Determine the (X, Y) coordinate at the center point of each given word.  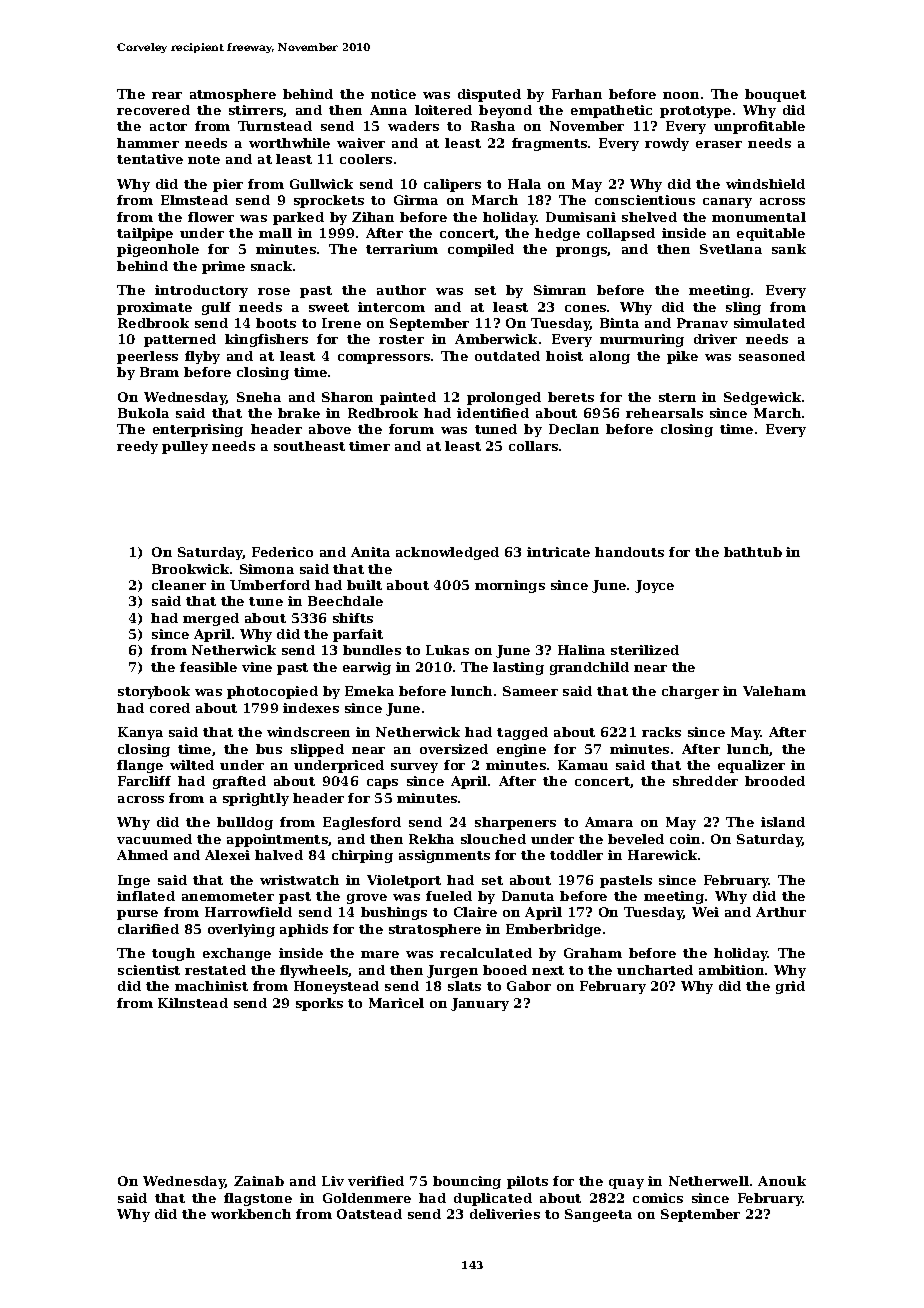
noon (681, 95)
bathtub (753, 552)
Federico (282, 552)
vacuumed (154, 839)
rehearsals (664, 413)
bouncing (467, 1182)
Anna (388, 110)
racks (661, 732)
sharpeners (515, 823)
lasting (518, 668)
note (204, 159)
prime (223, 267)
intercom (391, 307)
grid (790, 987)
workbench (251, 1214)
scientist (149, 970)
